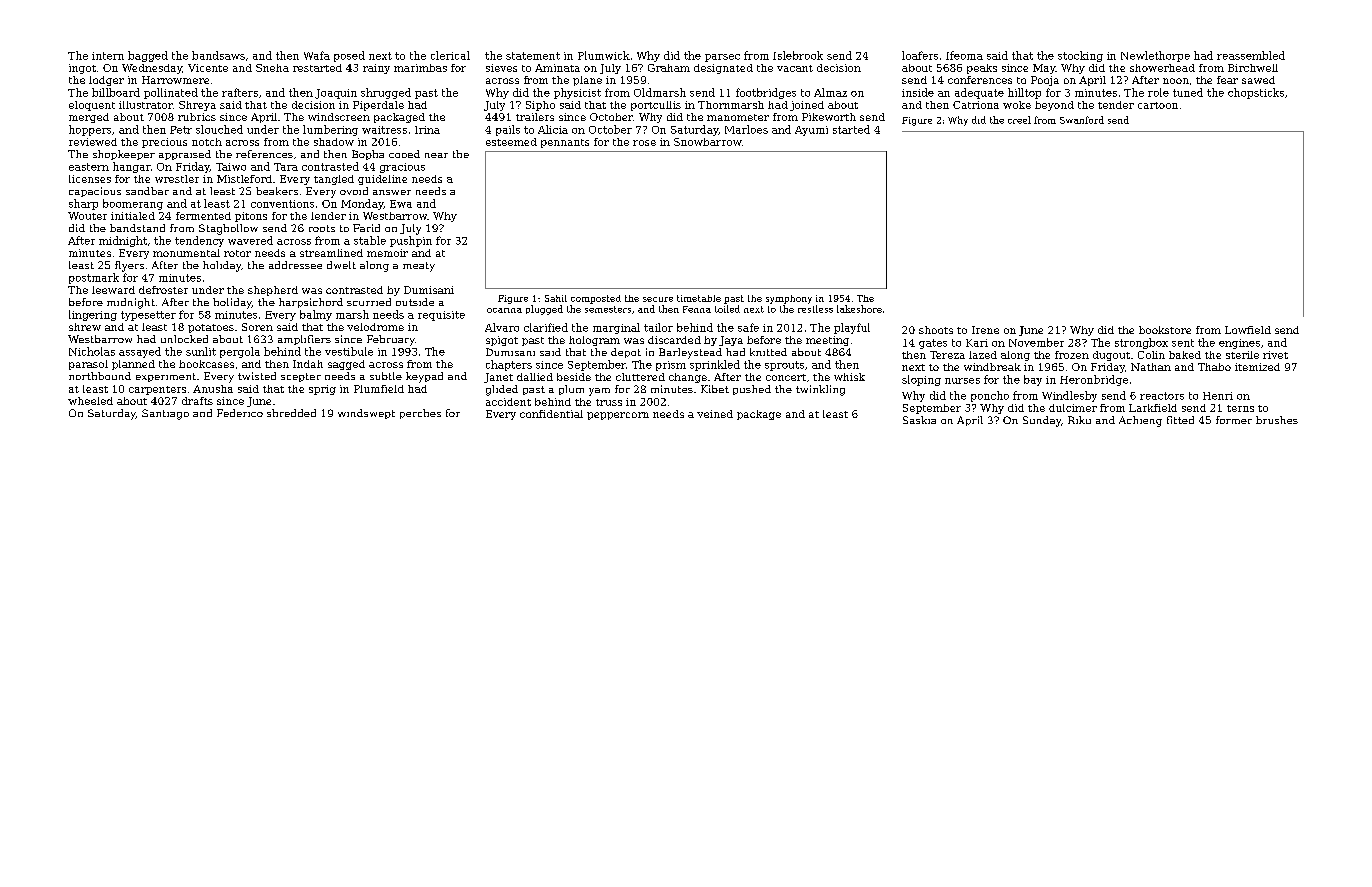  What do you see at coordinates (1251, 55) in the screenshot?
I see `reassembled` at bounding box center [1251, 55].
